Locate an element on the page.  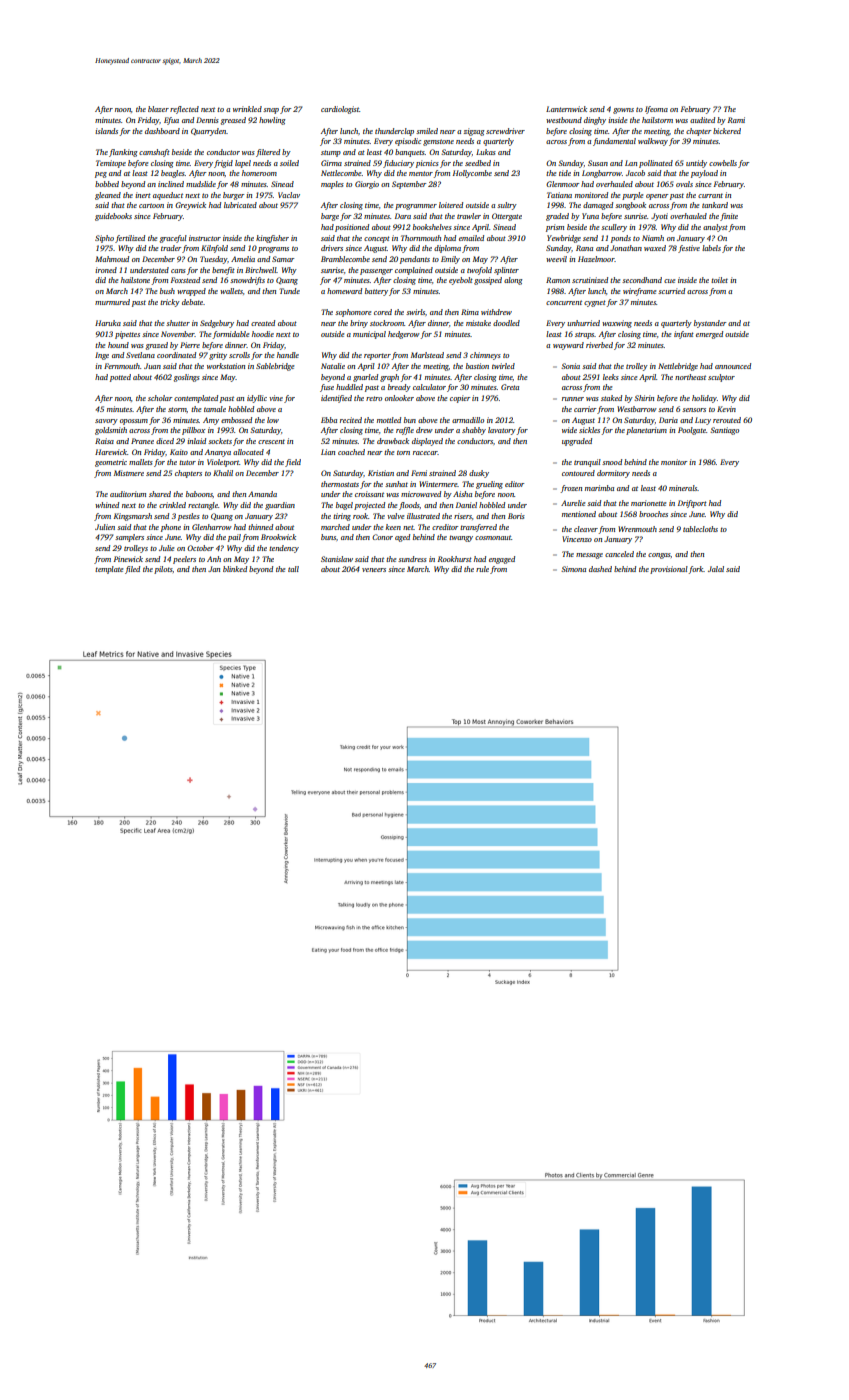
minerals is located at coordinates (683, 488).
